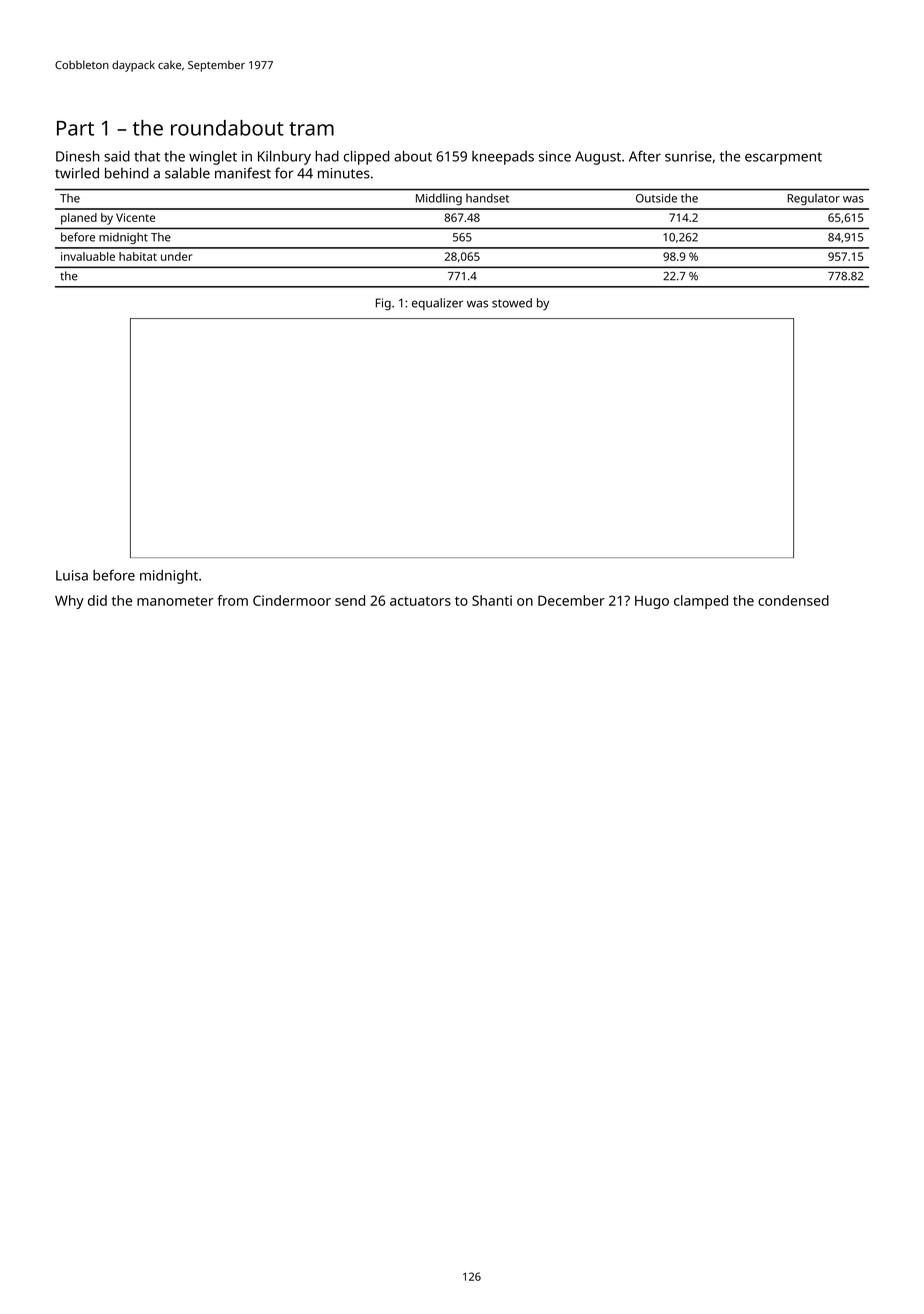 This screenshot has height=1314, width=924. What do you see at coordinates (793, 600) in the screenshot?
I see `condensed` at bounding box center [793, 600].
